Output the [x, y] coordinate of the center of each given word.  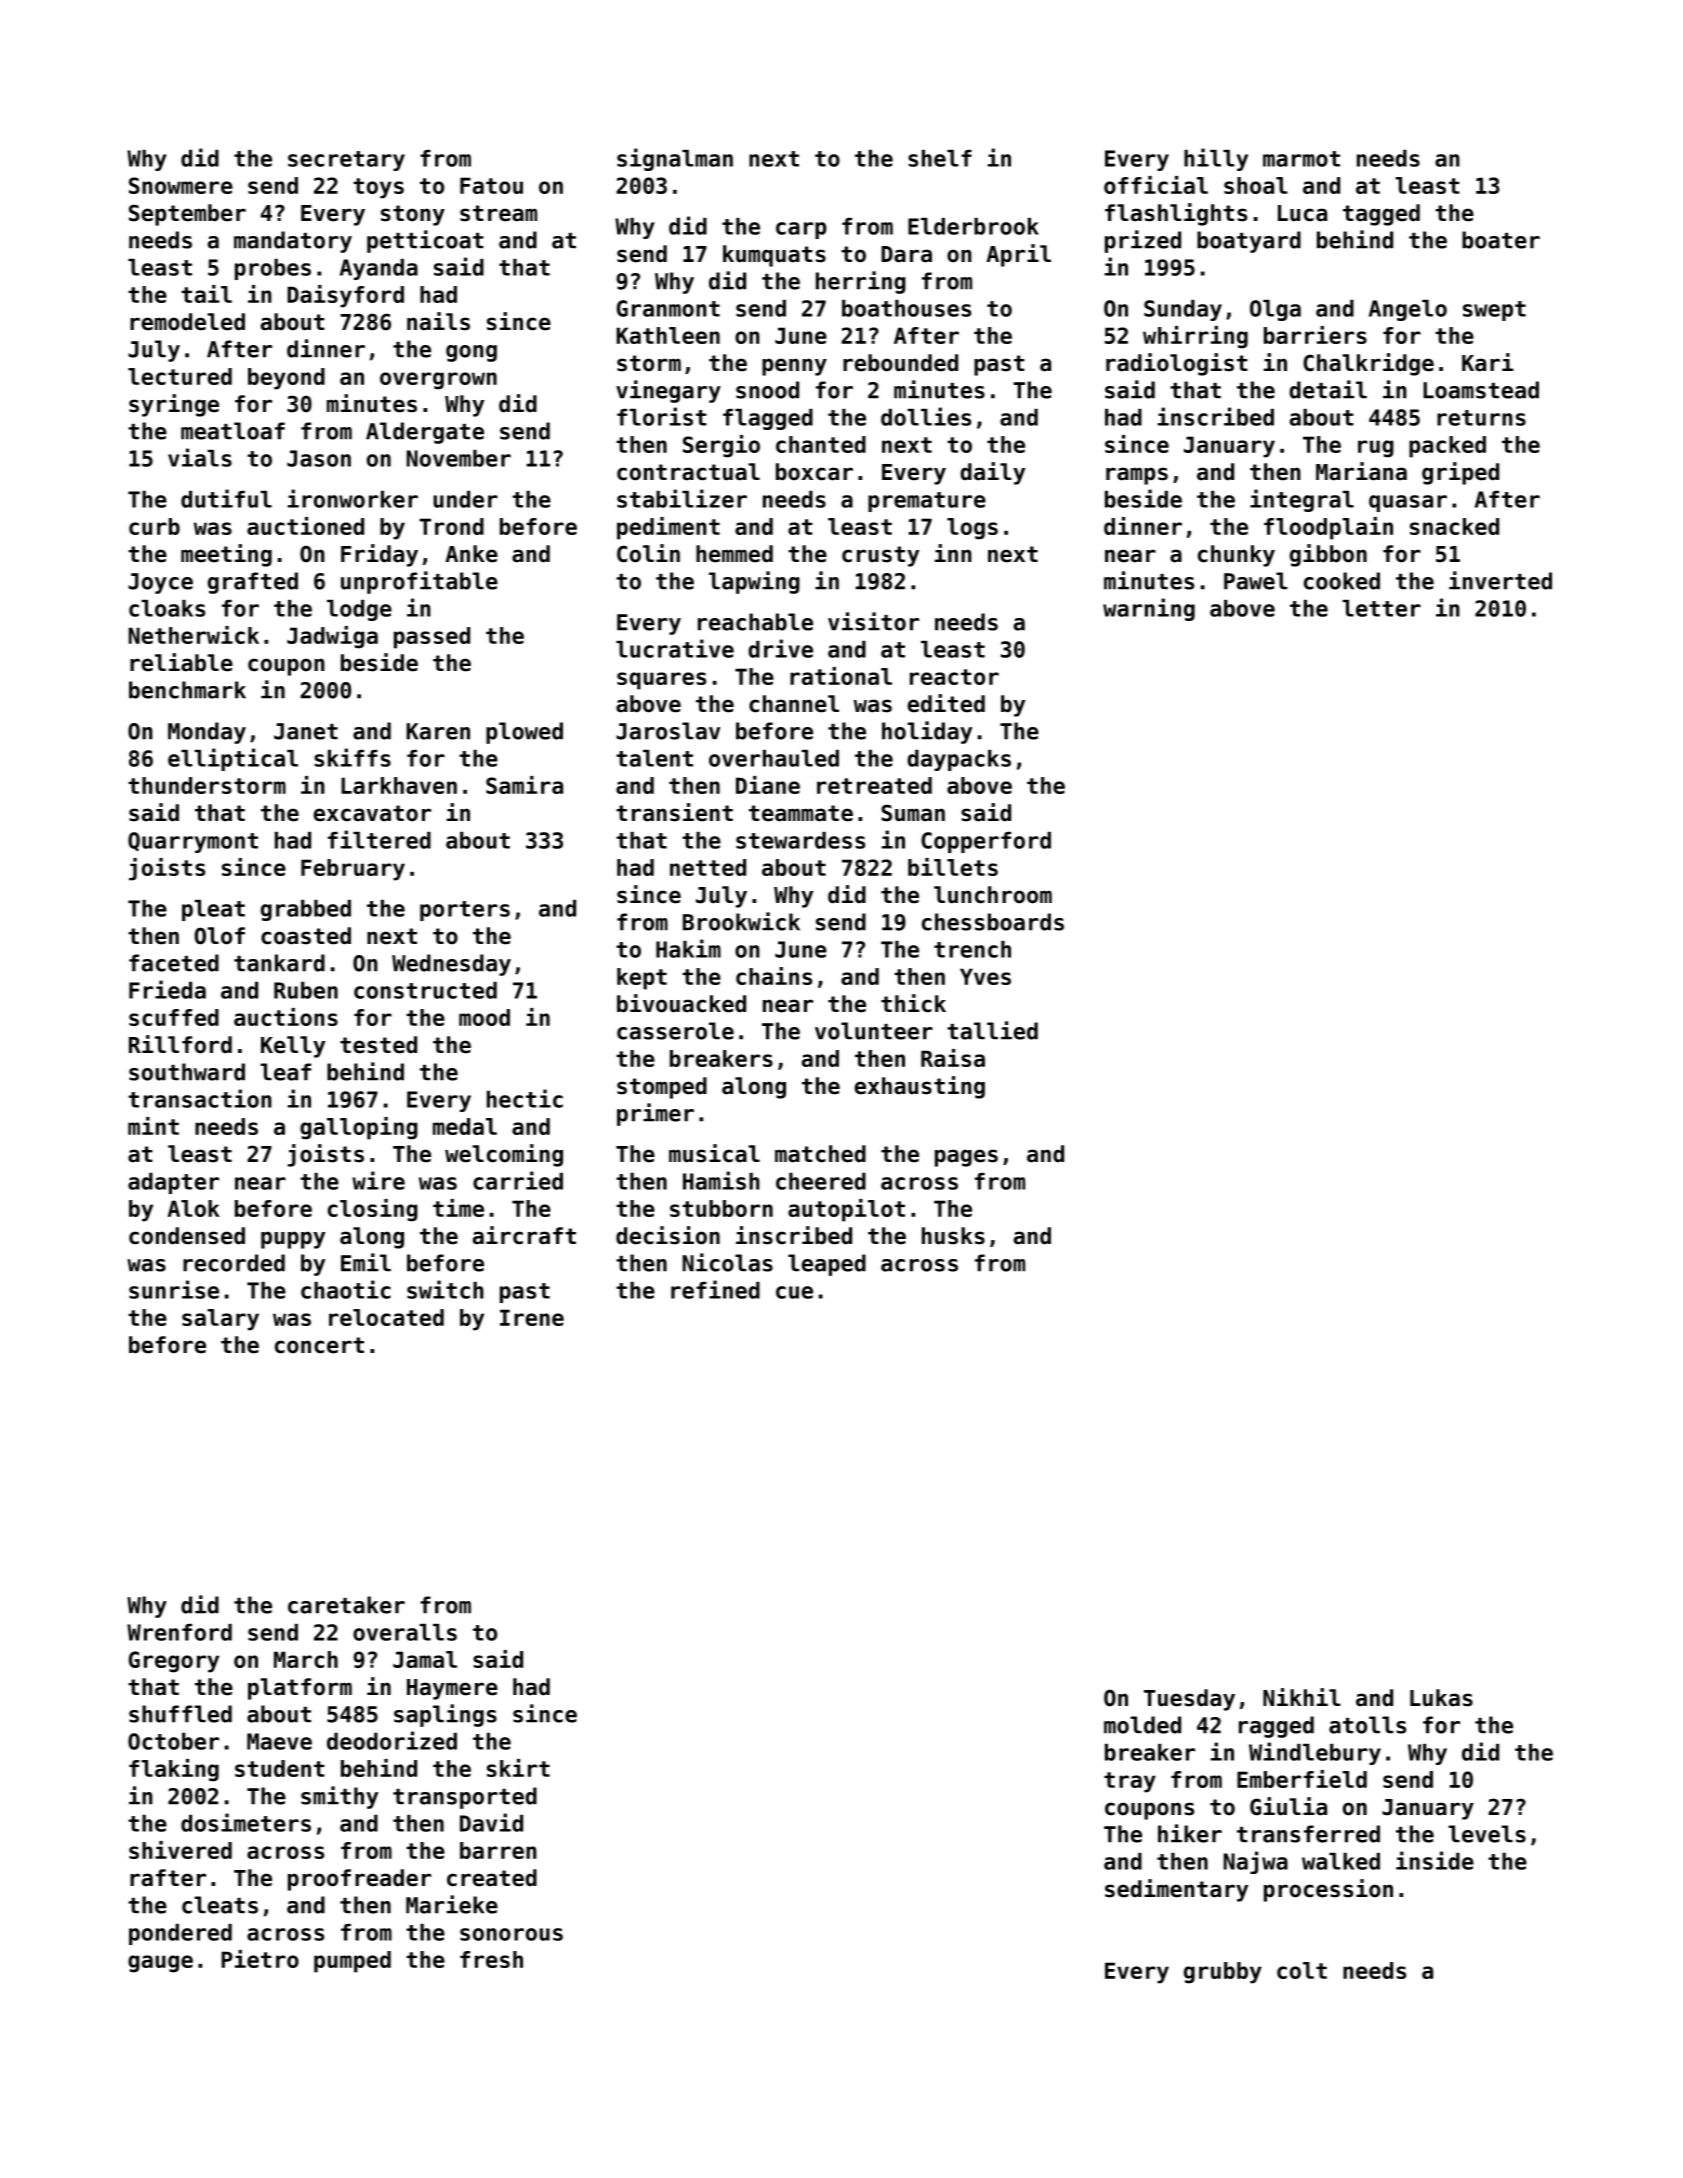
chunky [1236, 556]
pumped [352, 1962]
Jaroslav [668, 731]
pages [966, 1158]
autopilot [846, 1210]
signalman [675, 159]
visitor [873, 621]
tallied [992, 1030]
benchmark [187, 690]
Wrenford [179, 1632]
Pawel [1256, 581]
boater [1501, 240]
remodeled [187, 322]
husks [953, 1236]
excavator [372, 813]
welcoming [504, 1155]
